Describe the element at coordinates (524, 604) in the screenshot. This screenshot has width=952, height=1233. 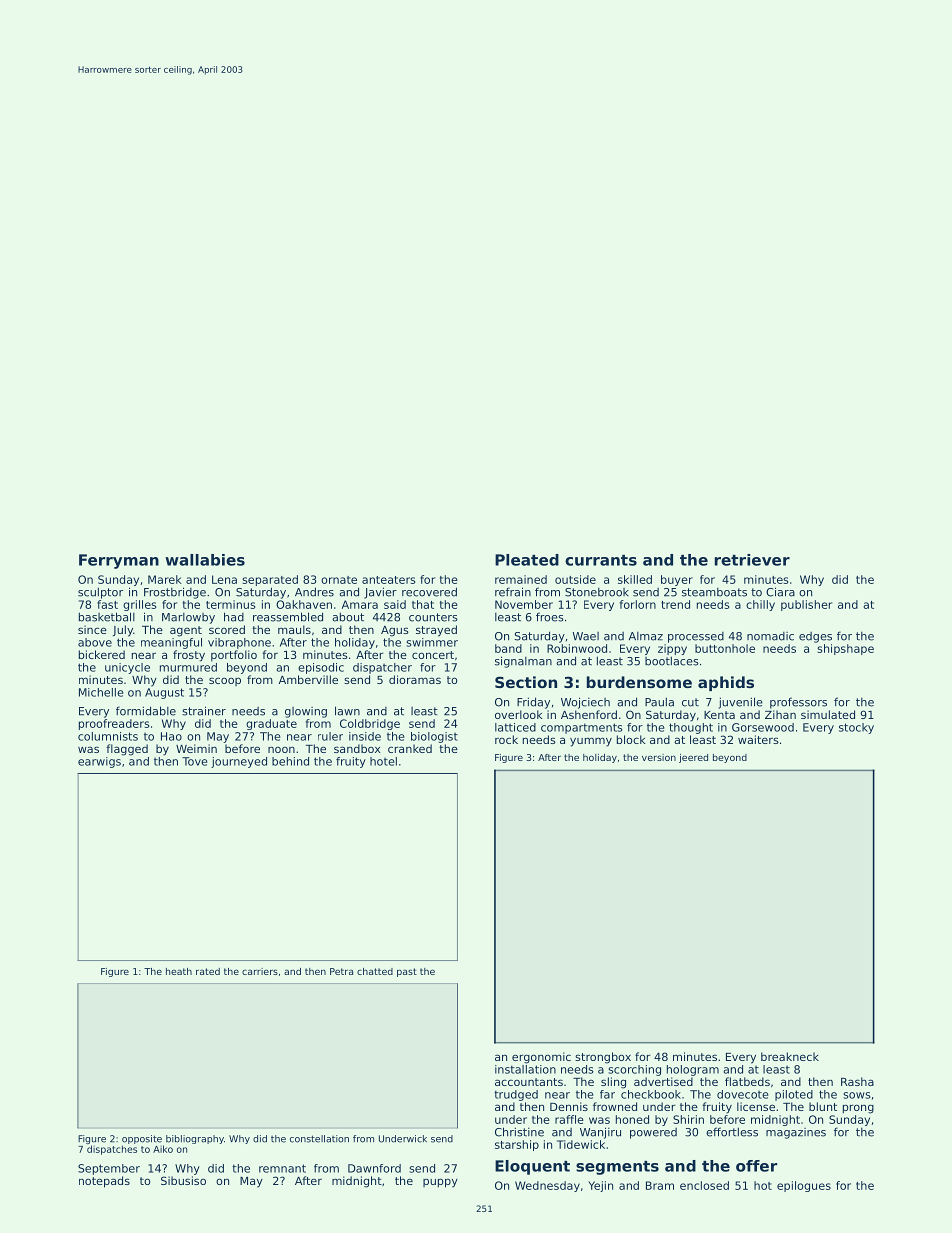
I see `November` at that location.
